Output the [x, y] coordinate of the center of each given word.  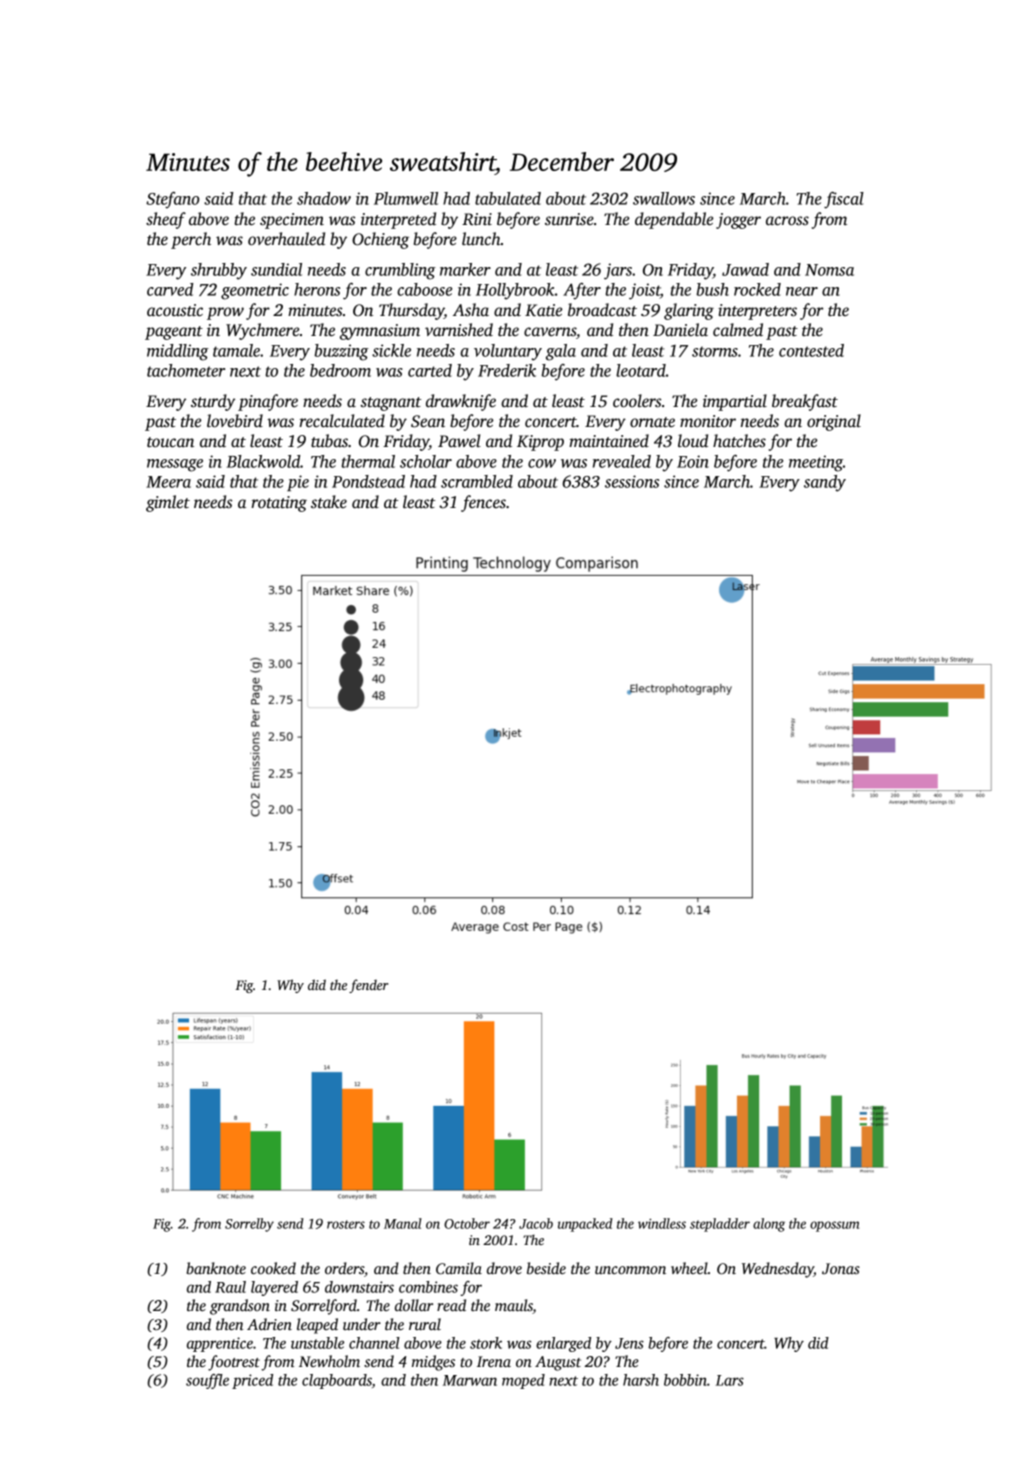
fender [368, 986]
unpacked [585, 1225]
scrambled [477, 481]
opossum [834, 1226]
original [834, 422]
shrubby [219, 271]
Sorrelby [249, 1225]
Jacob [536, 1223]
